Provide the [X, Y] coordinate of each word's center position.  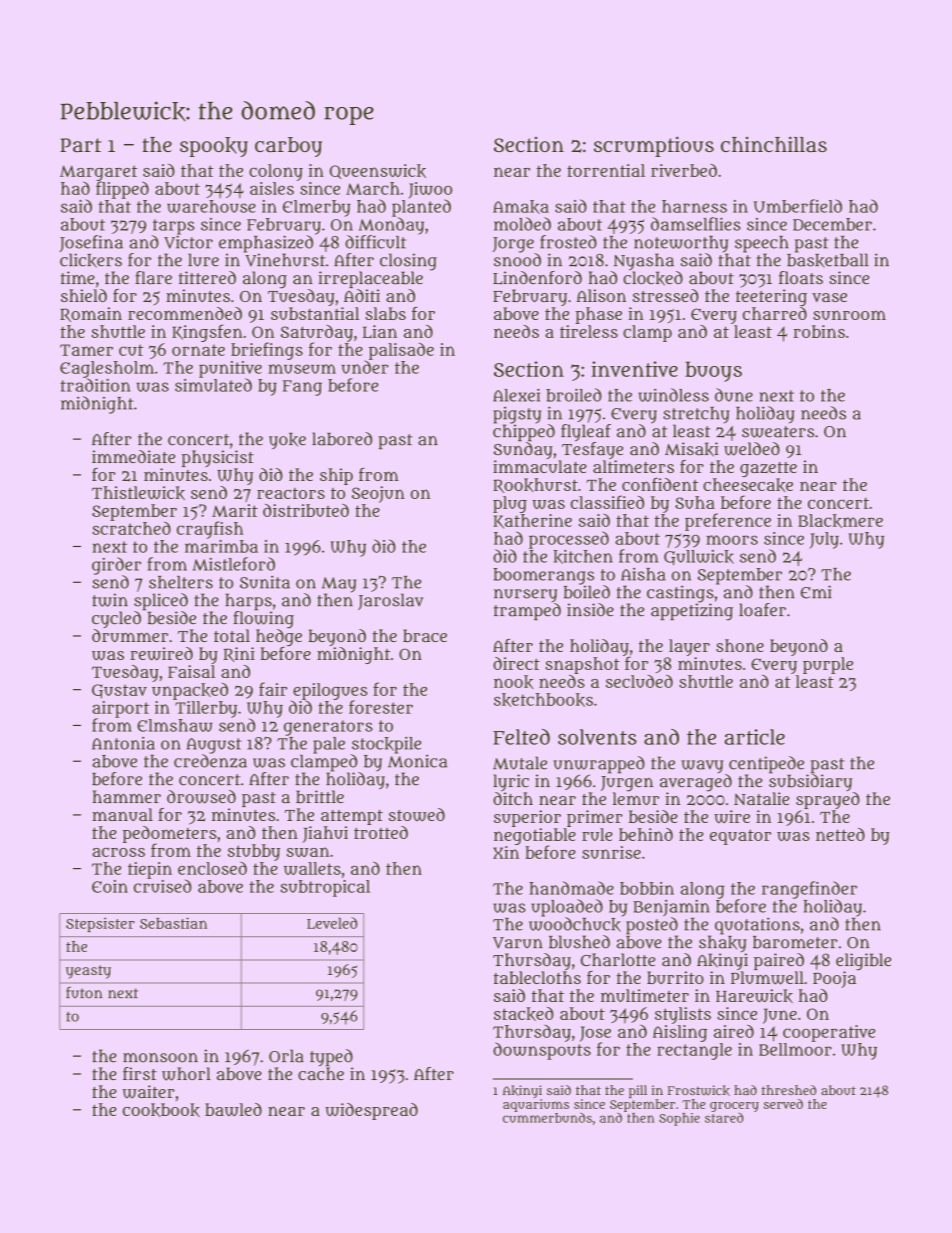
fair [273, 689]
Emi [816, 592]
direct [516, 663]
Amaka [521, 207]
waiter [149, 1092]
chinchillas [774, 144]
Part [80, 145]
